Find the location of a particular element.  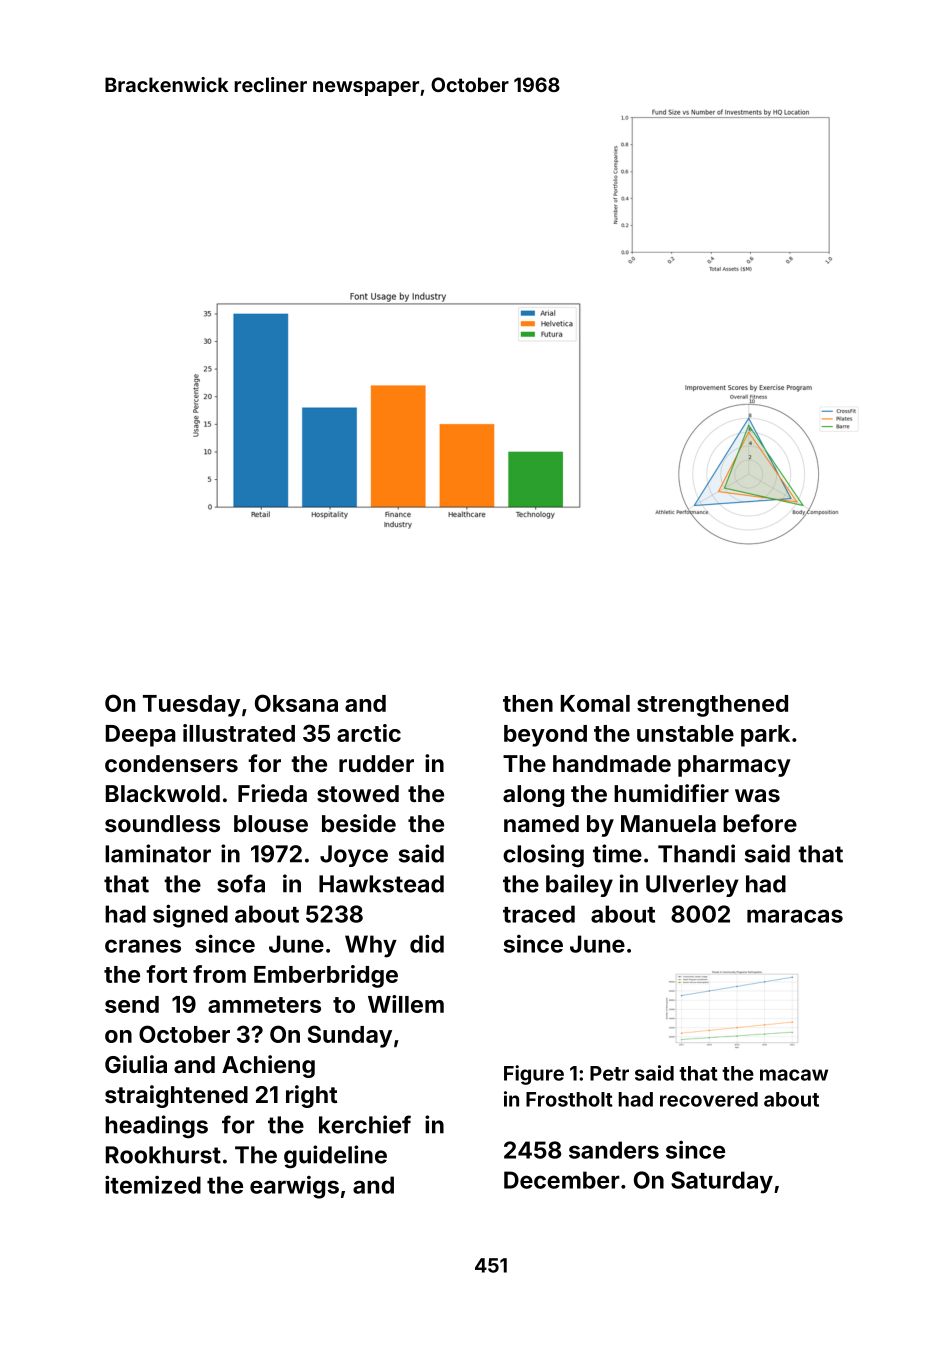

Oksana is located at coordinates (296, 703).
